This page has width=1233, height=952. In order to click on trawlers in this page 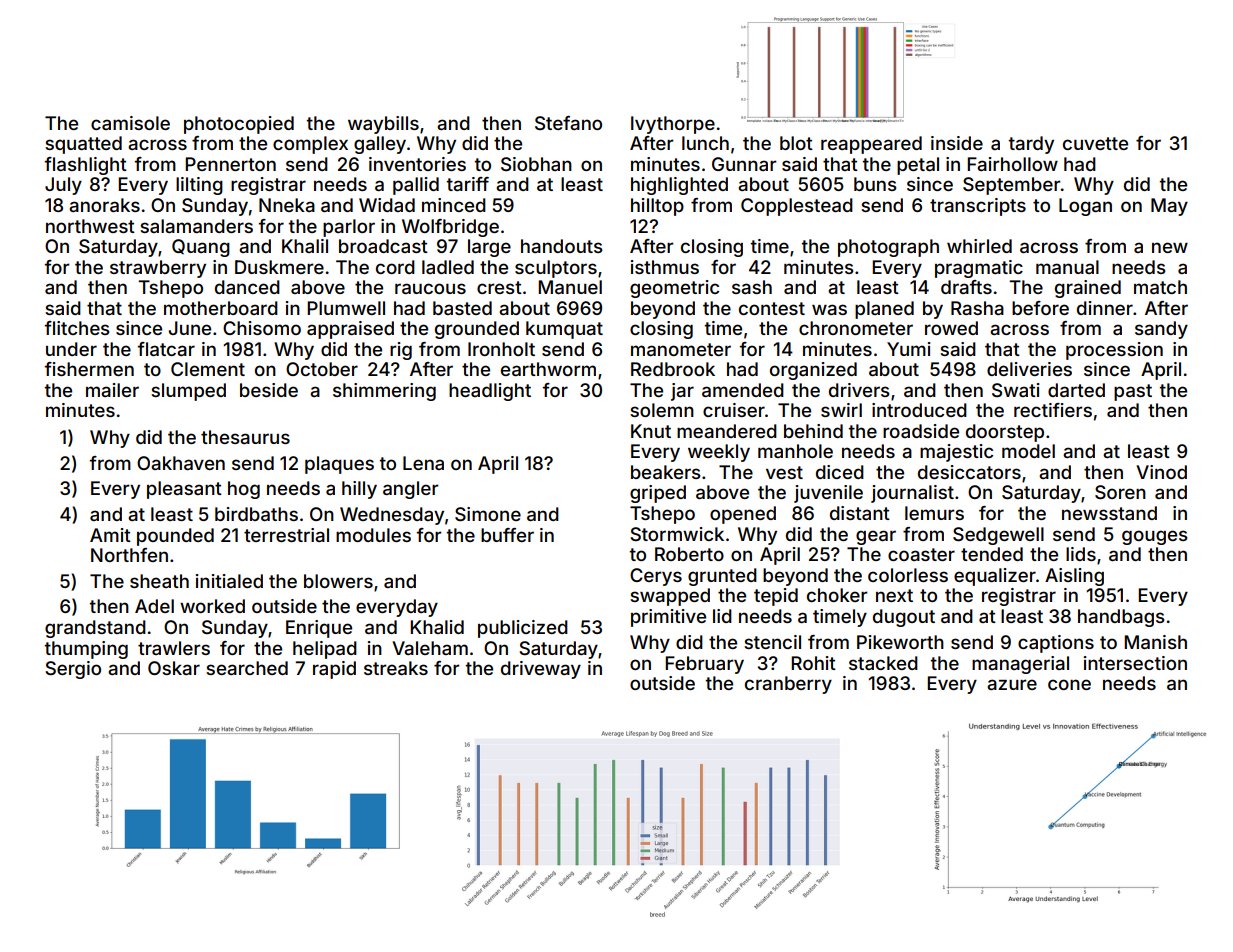, I will do `click(174, 648)`.
